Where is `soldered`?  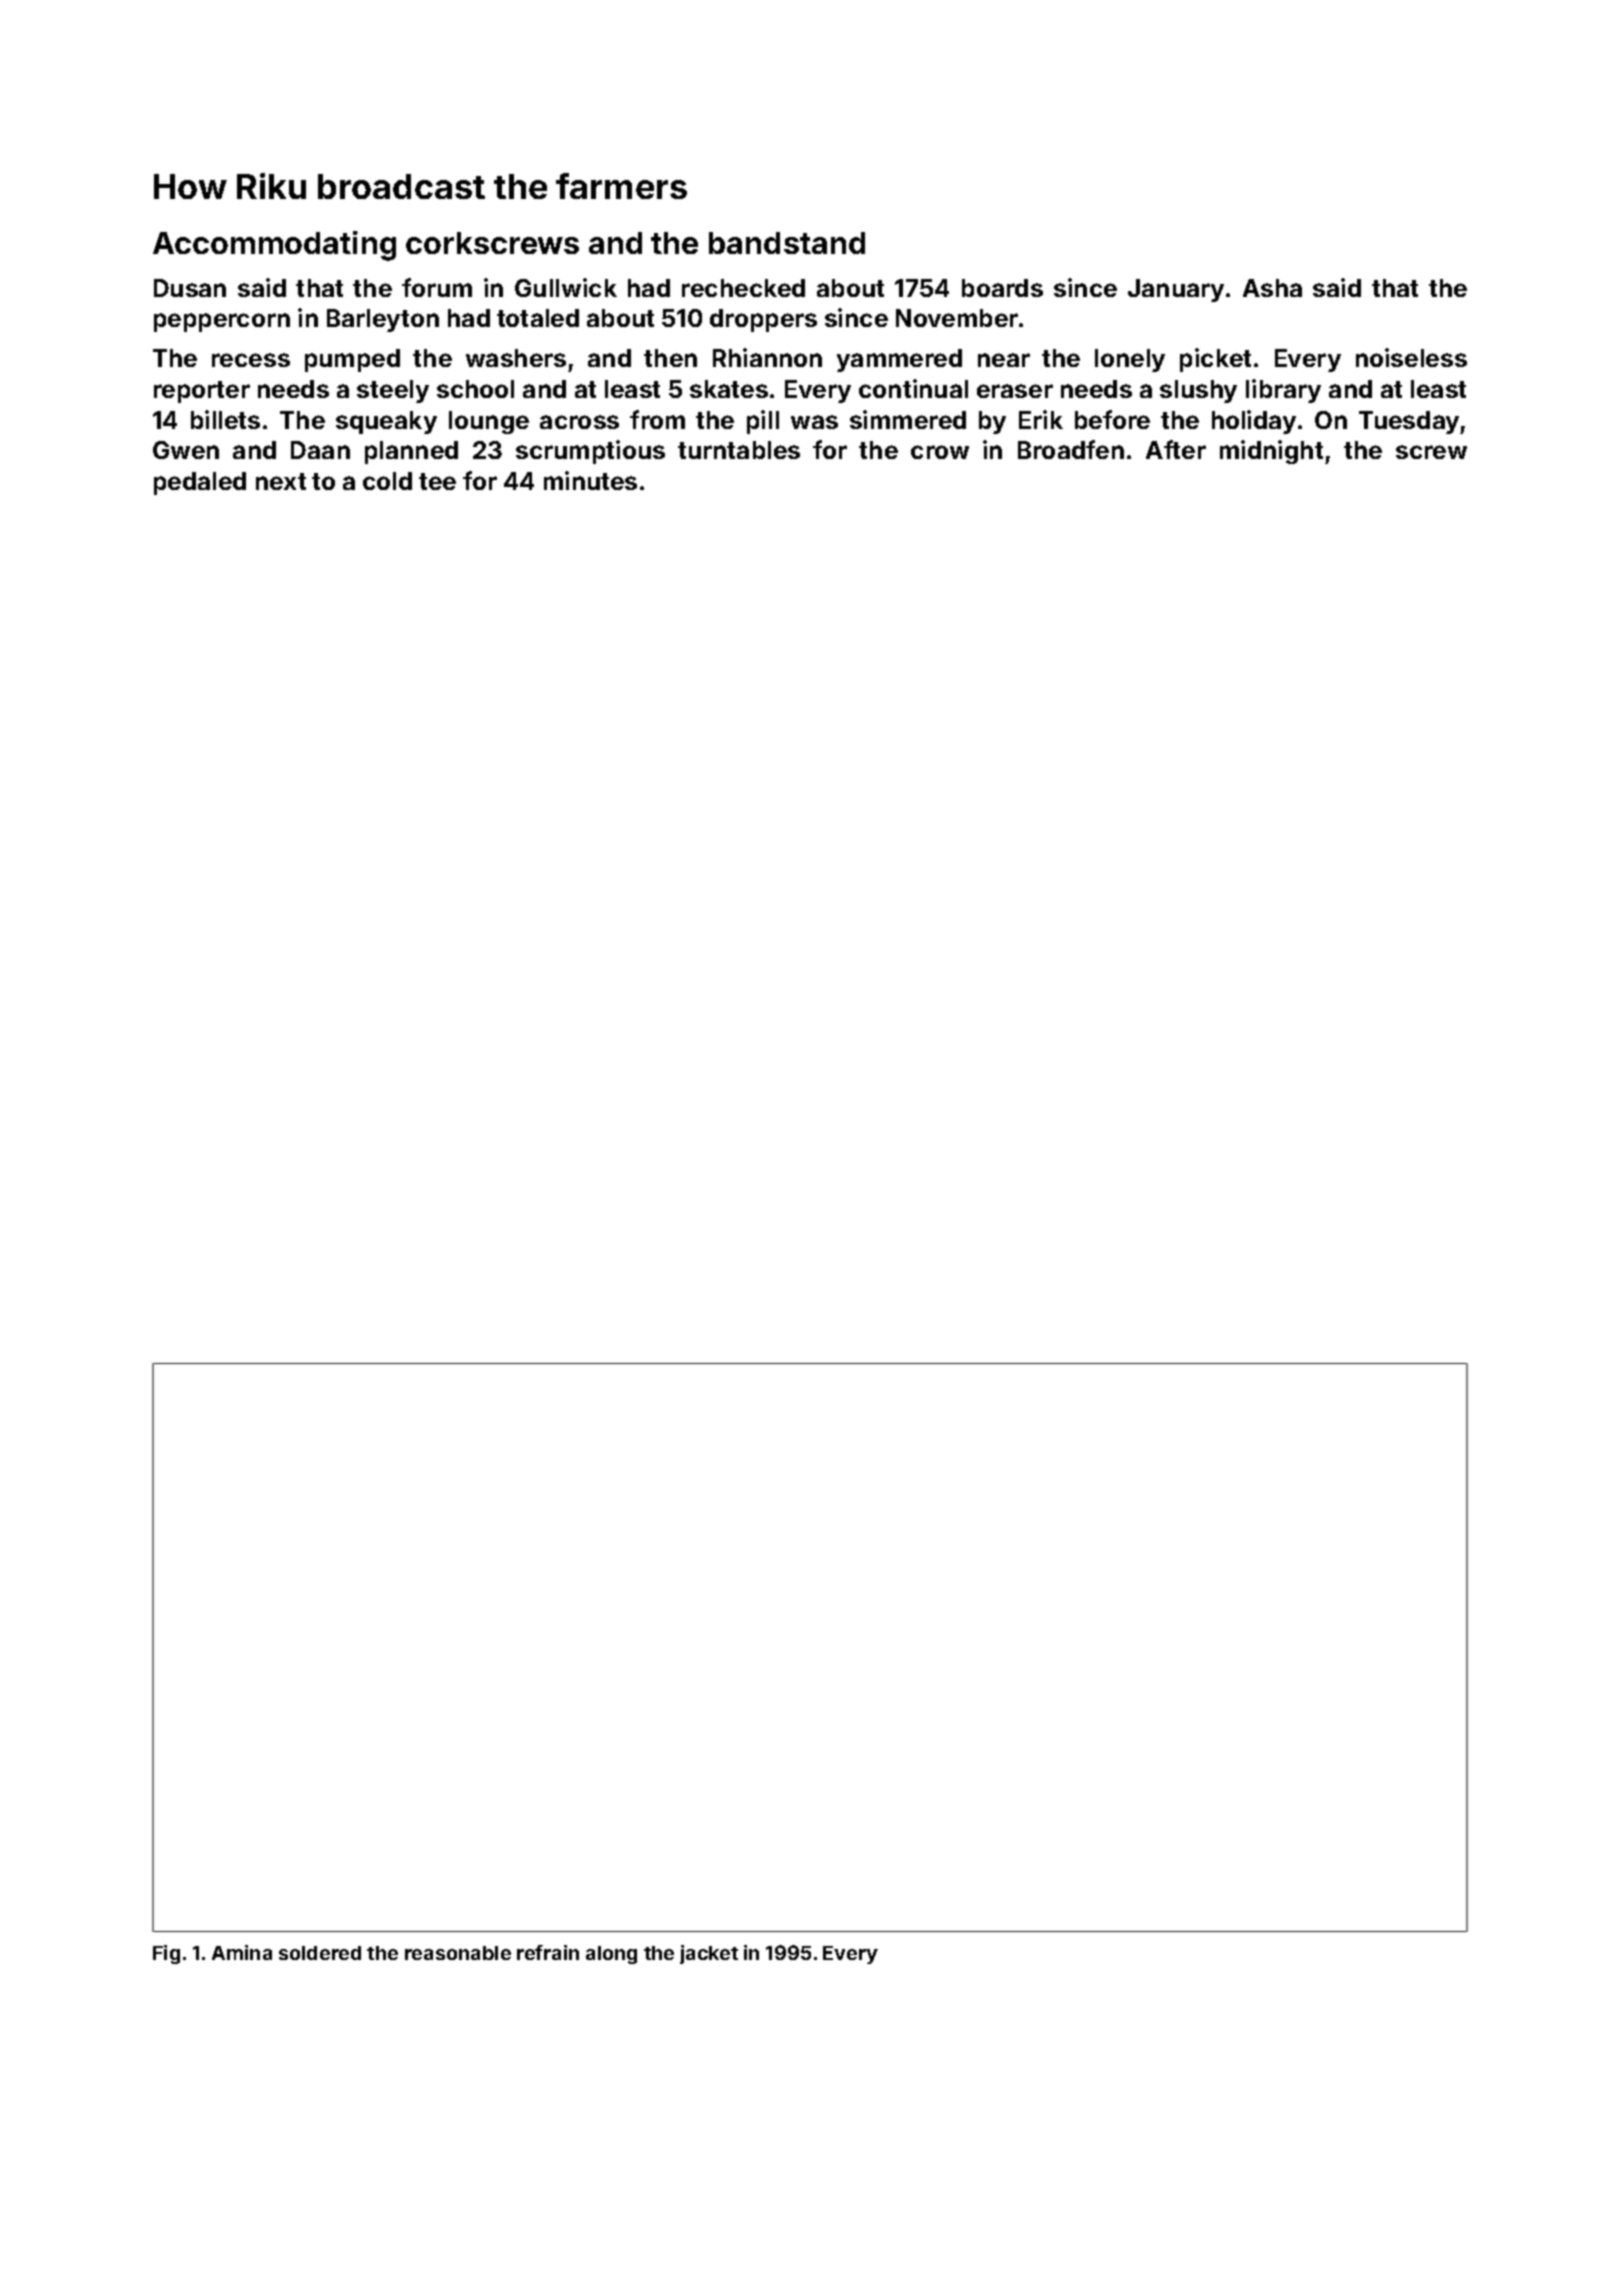
soldered is located at coordinates (320, 1953).
